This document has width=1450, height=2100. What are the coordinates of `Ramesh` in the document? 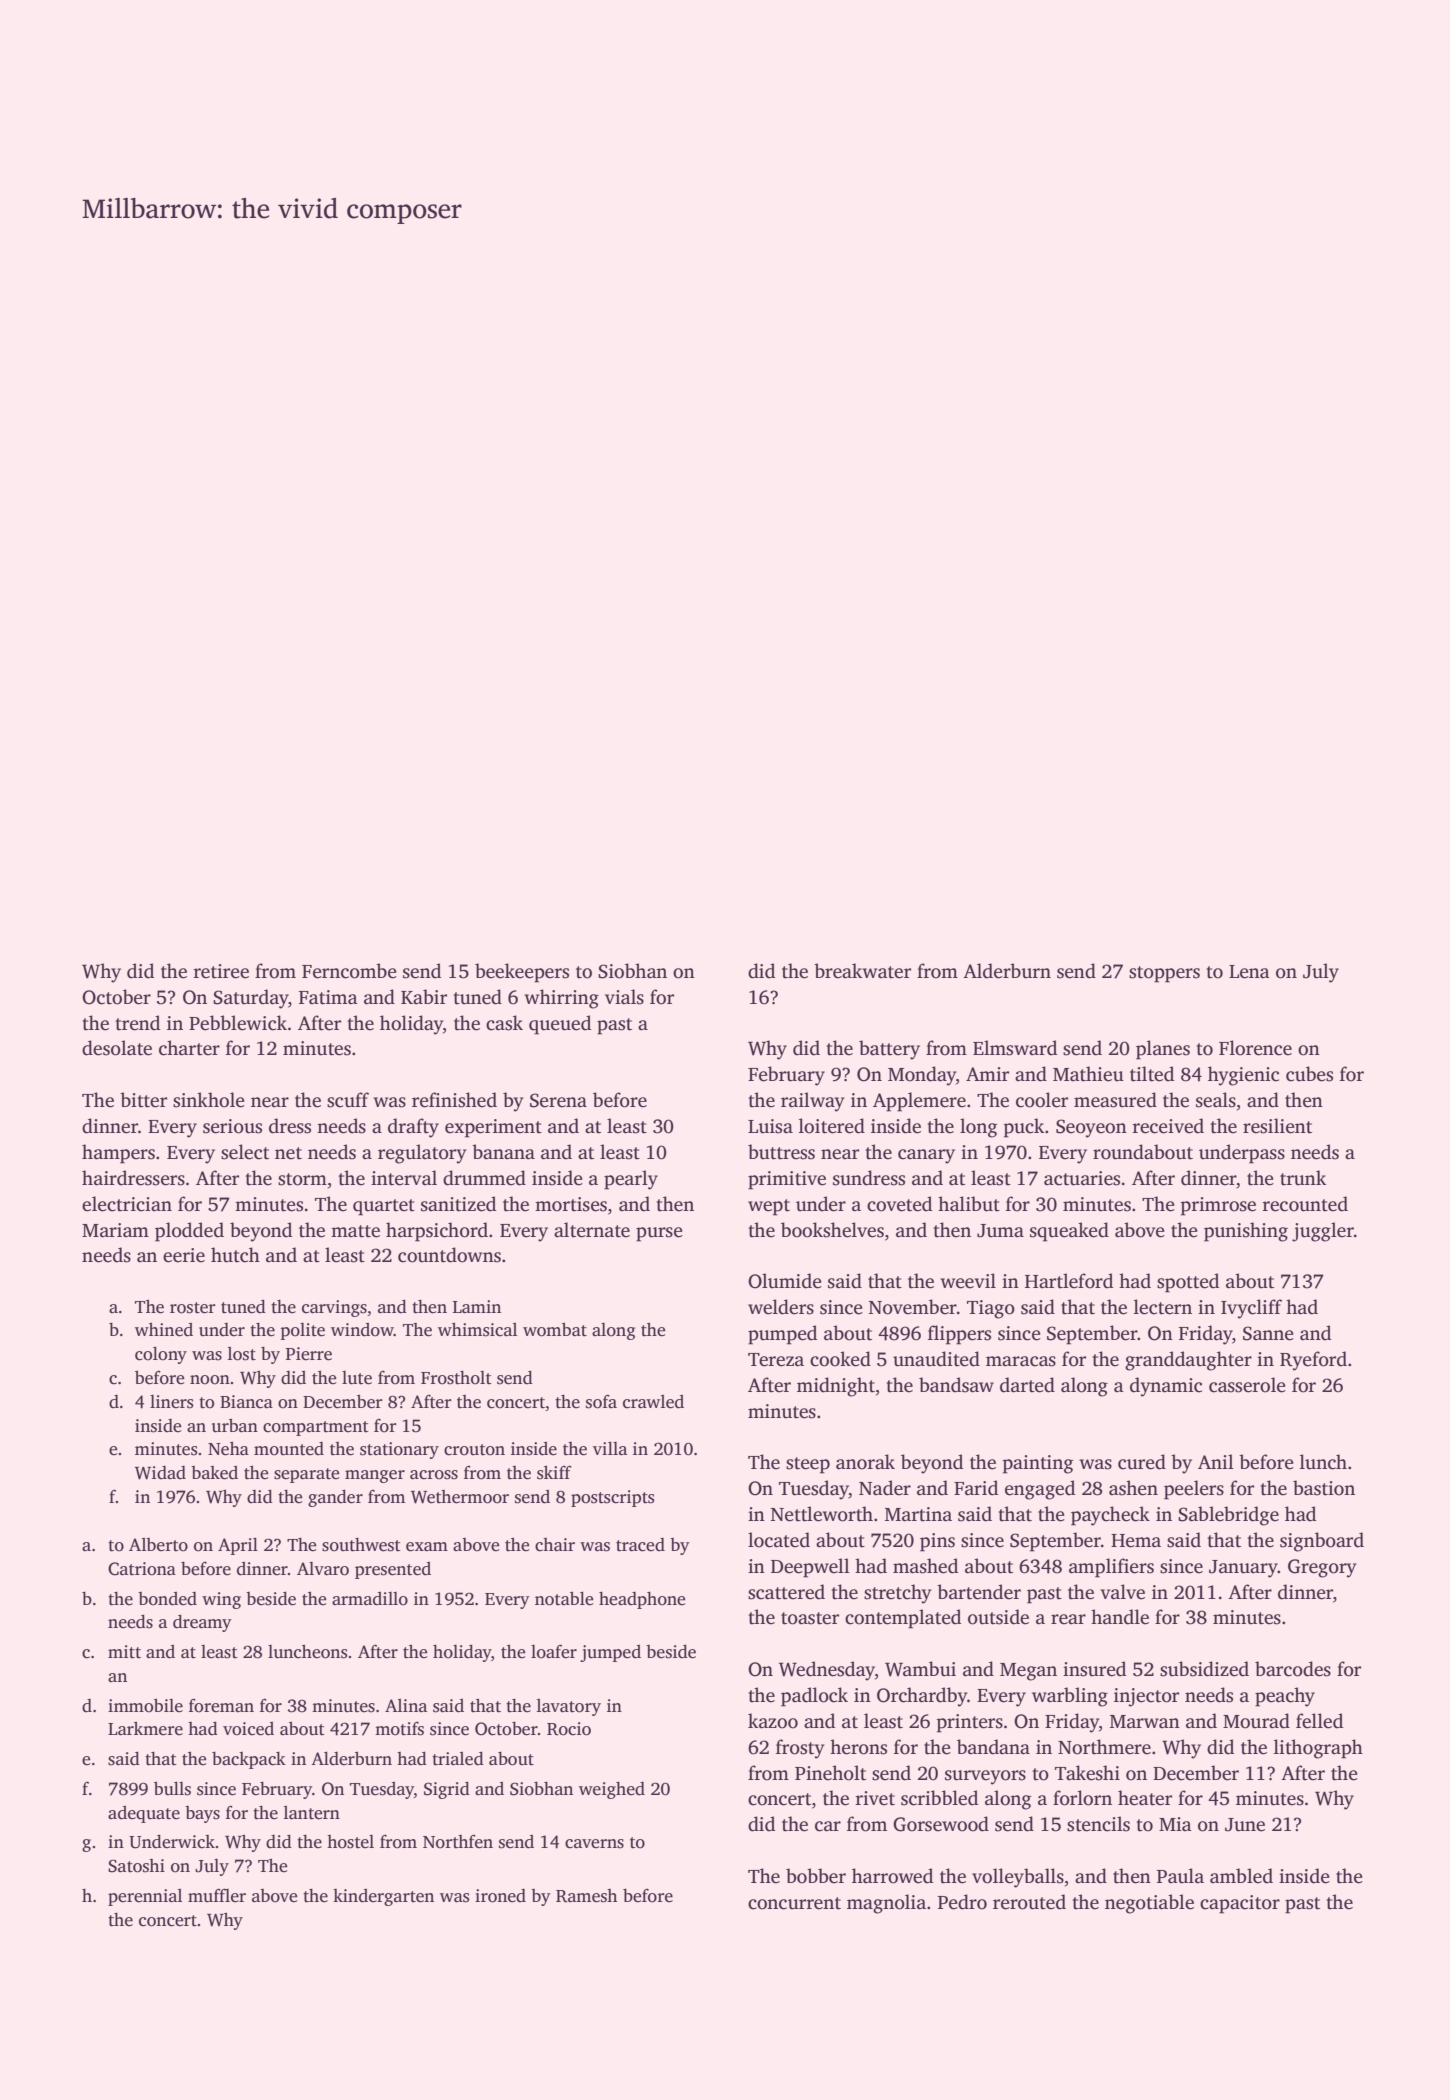 It's located at (586, 1896).
